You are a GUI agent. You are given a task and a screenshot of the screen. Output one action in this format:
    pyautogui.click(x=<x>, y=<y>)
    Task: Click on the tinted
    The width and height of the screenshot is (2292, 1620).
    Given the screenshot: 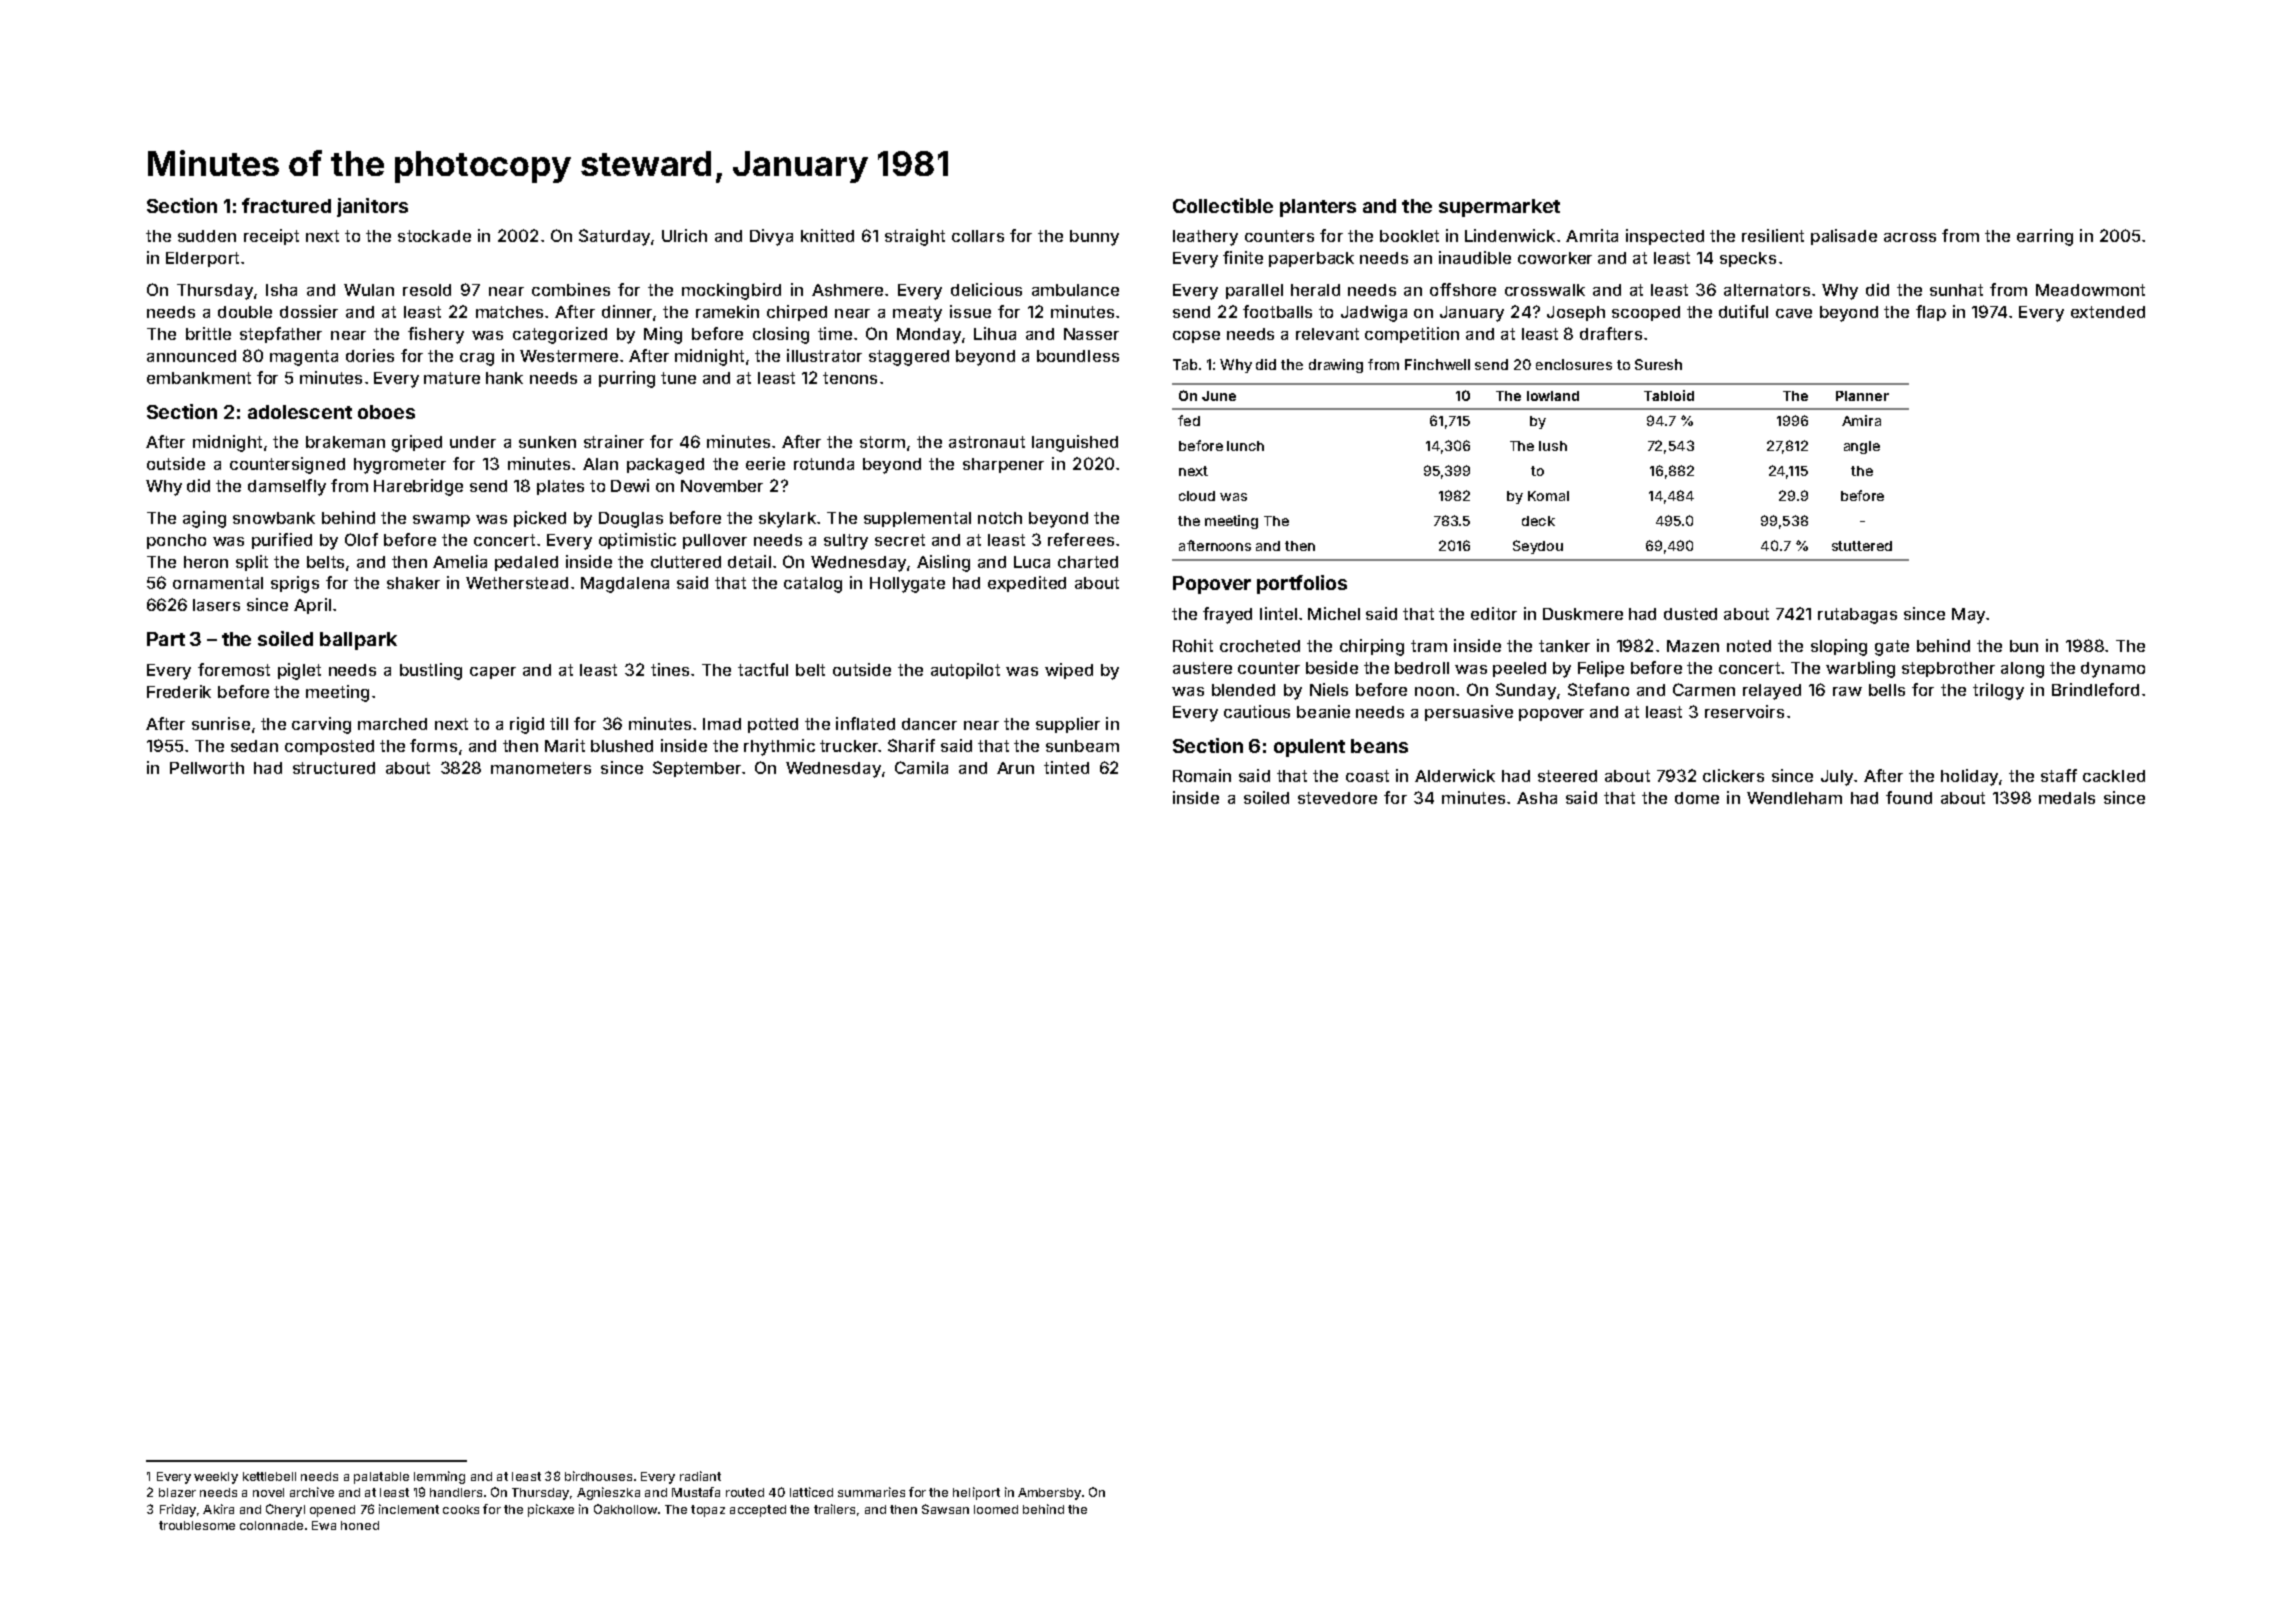 What is the action you would take?
    pyautogui.click(x=1066, y=767)
